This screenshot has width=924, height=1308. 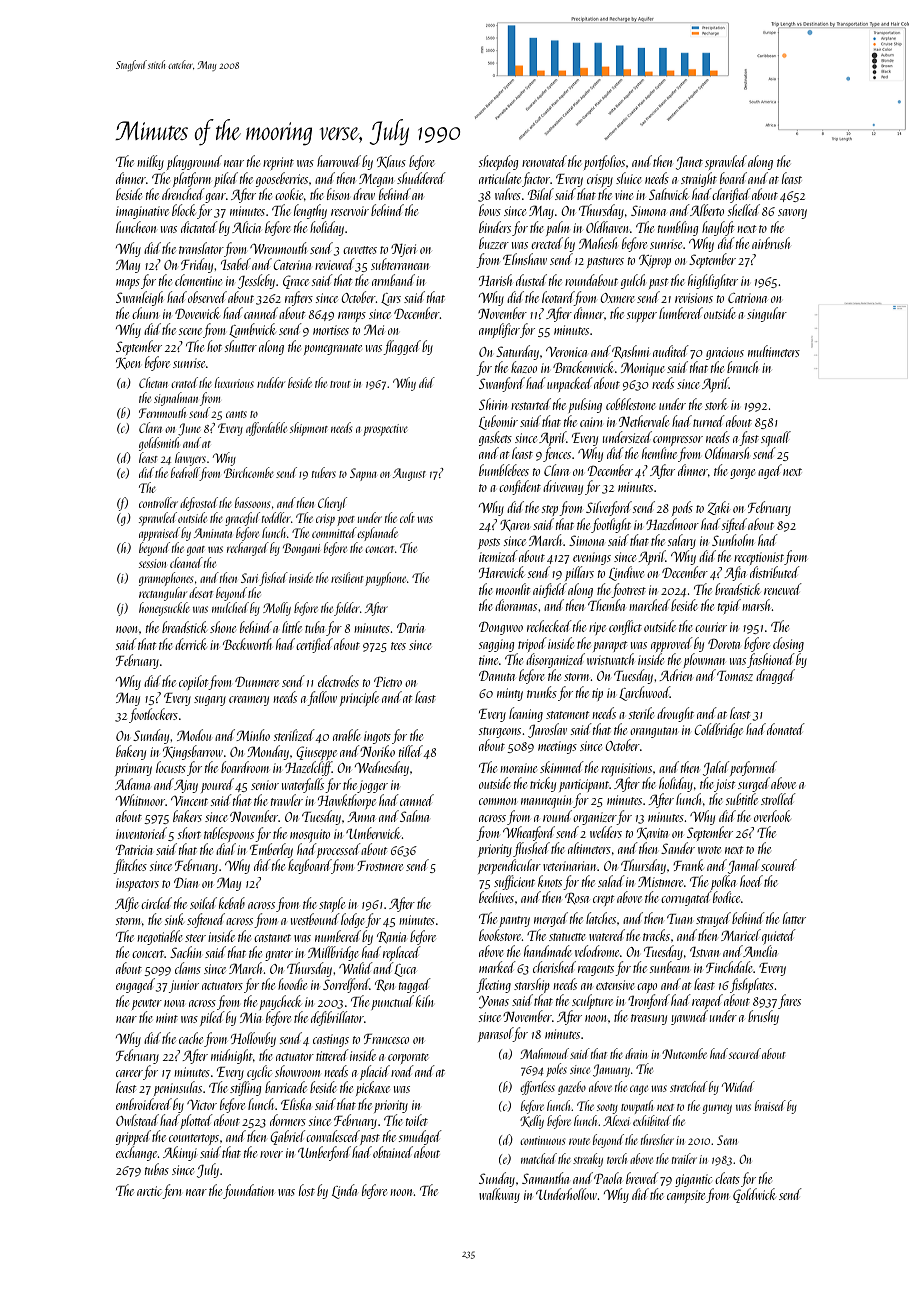 I want to click on branch, so click(x=742, y=367).
